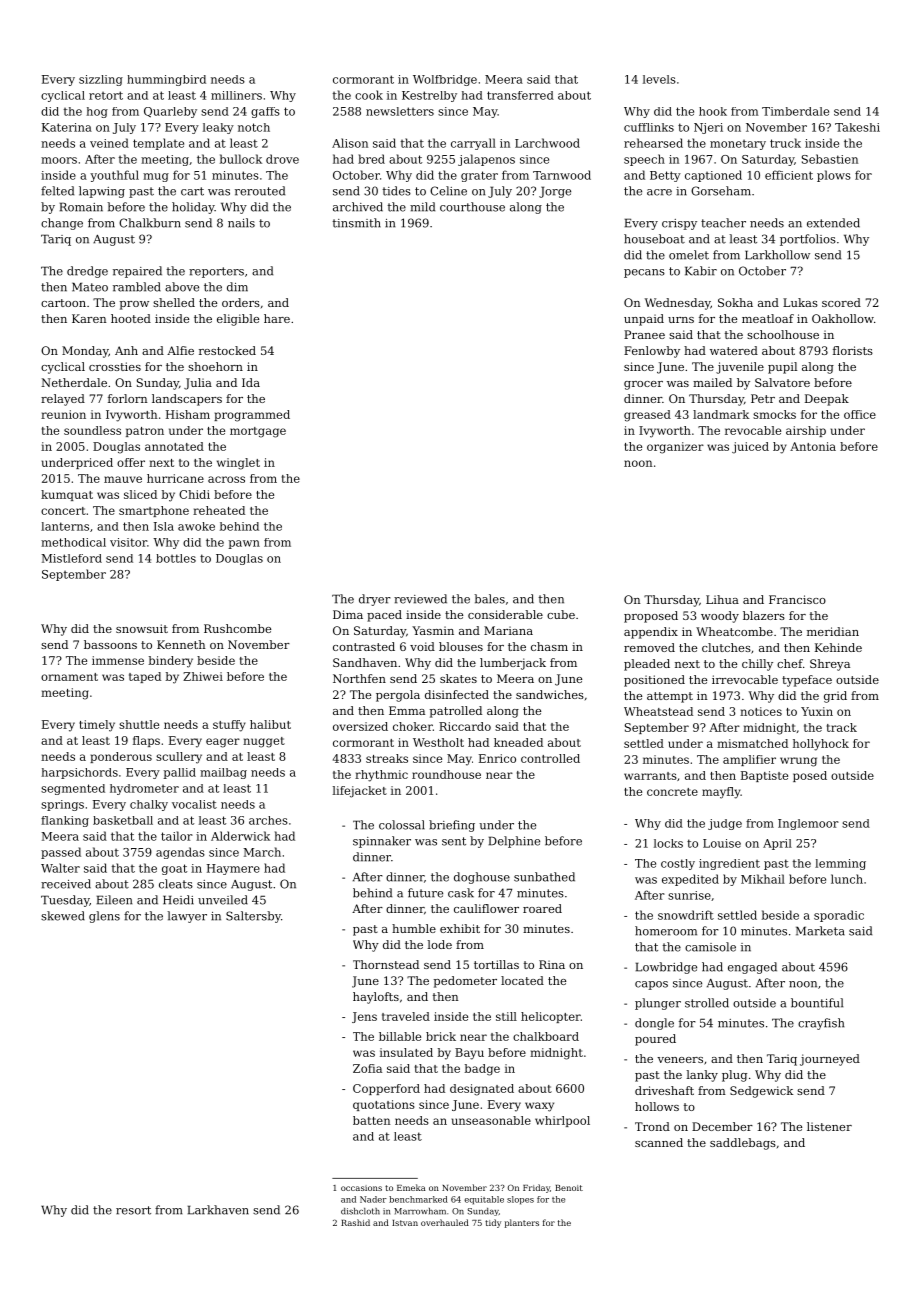 The image size is (924, 1308). I want to click on judge, so click(725, 824).
